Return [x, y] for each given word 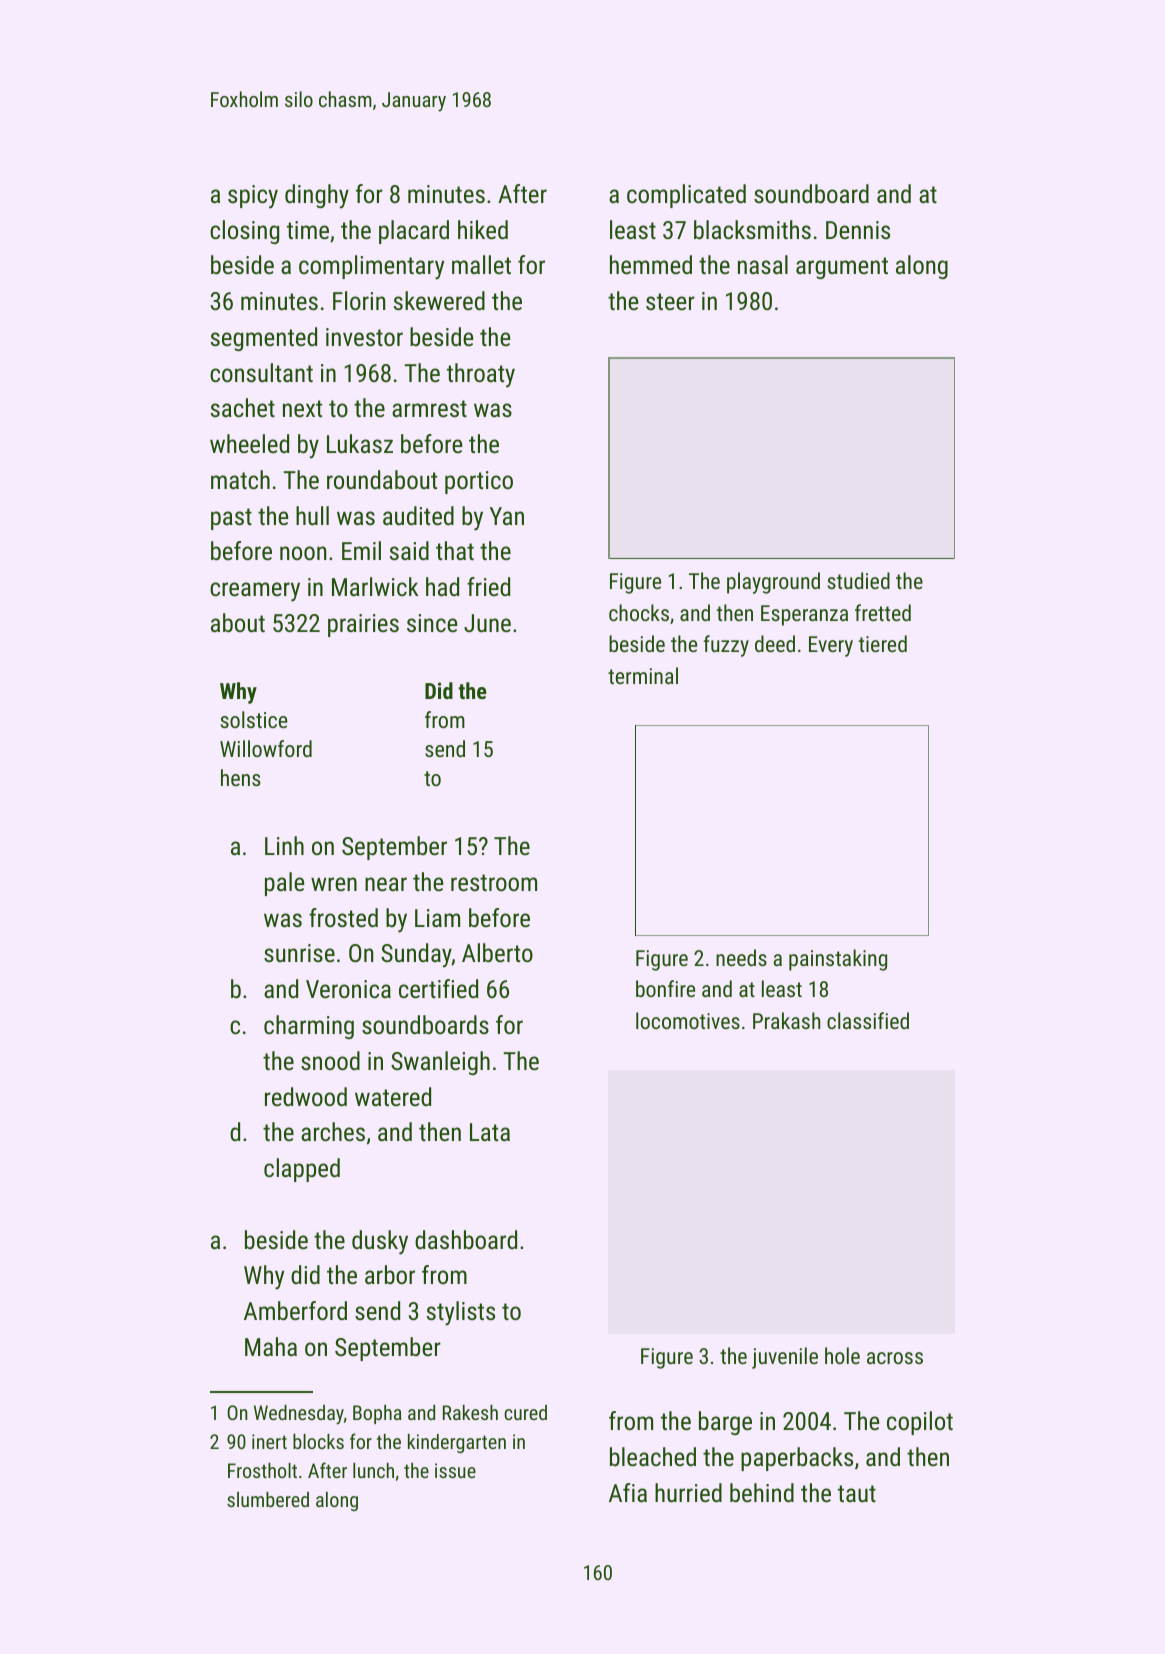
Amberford [295, 1310]
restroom [494, 882]
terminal [643, 675]
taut [857, 1493]
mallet [481, 264]
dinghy [317, 196]
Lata [490, 1132]
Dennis [858, 230]
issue [455, 1470]
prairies [363, 625]
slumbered [268, 1499]
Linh [284, 845]
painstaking [838, 960]
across [895, 1358]
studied [858, 580]
